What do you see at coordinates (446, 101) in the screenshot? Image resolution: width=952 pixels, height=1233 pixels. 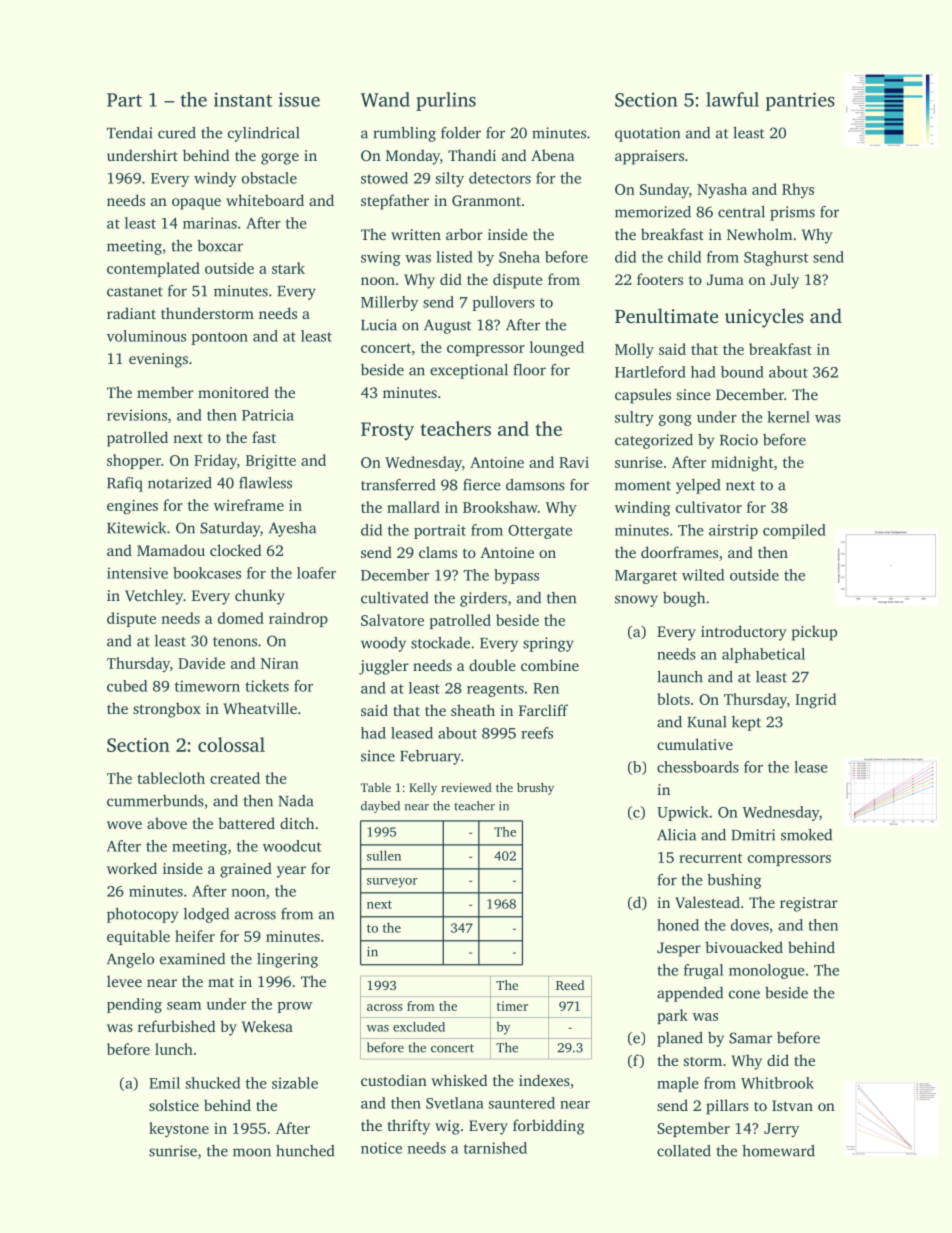 I see `purlins` at bounding box center [446, 101].
